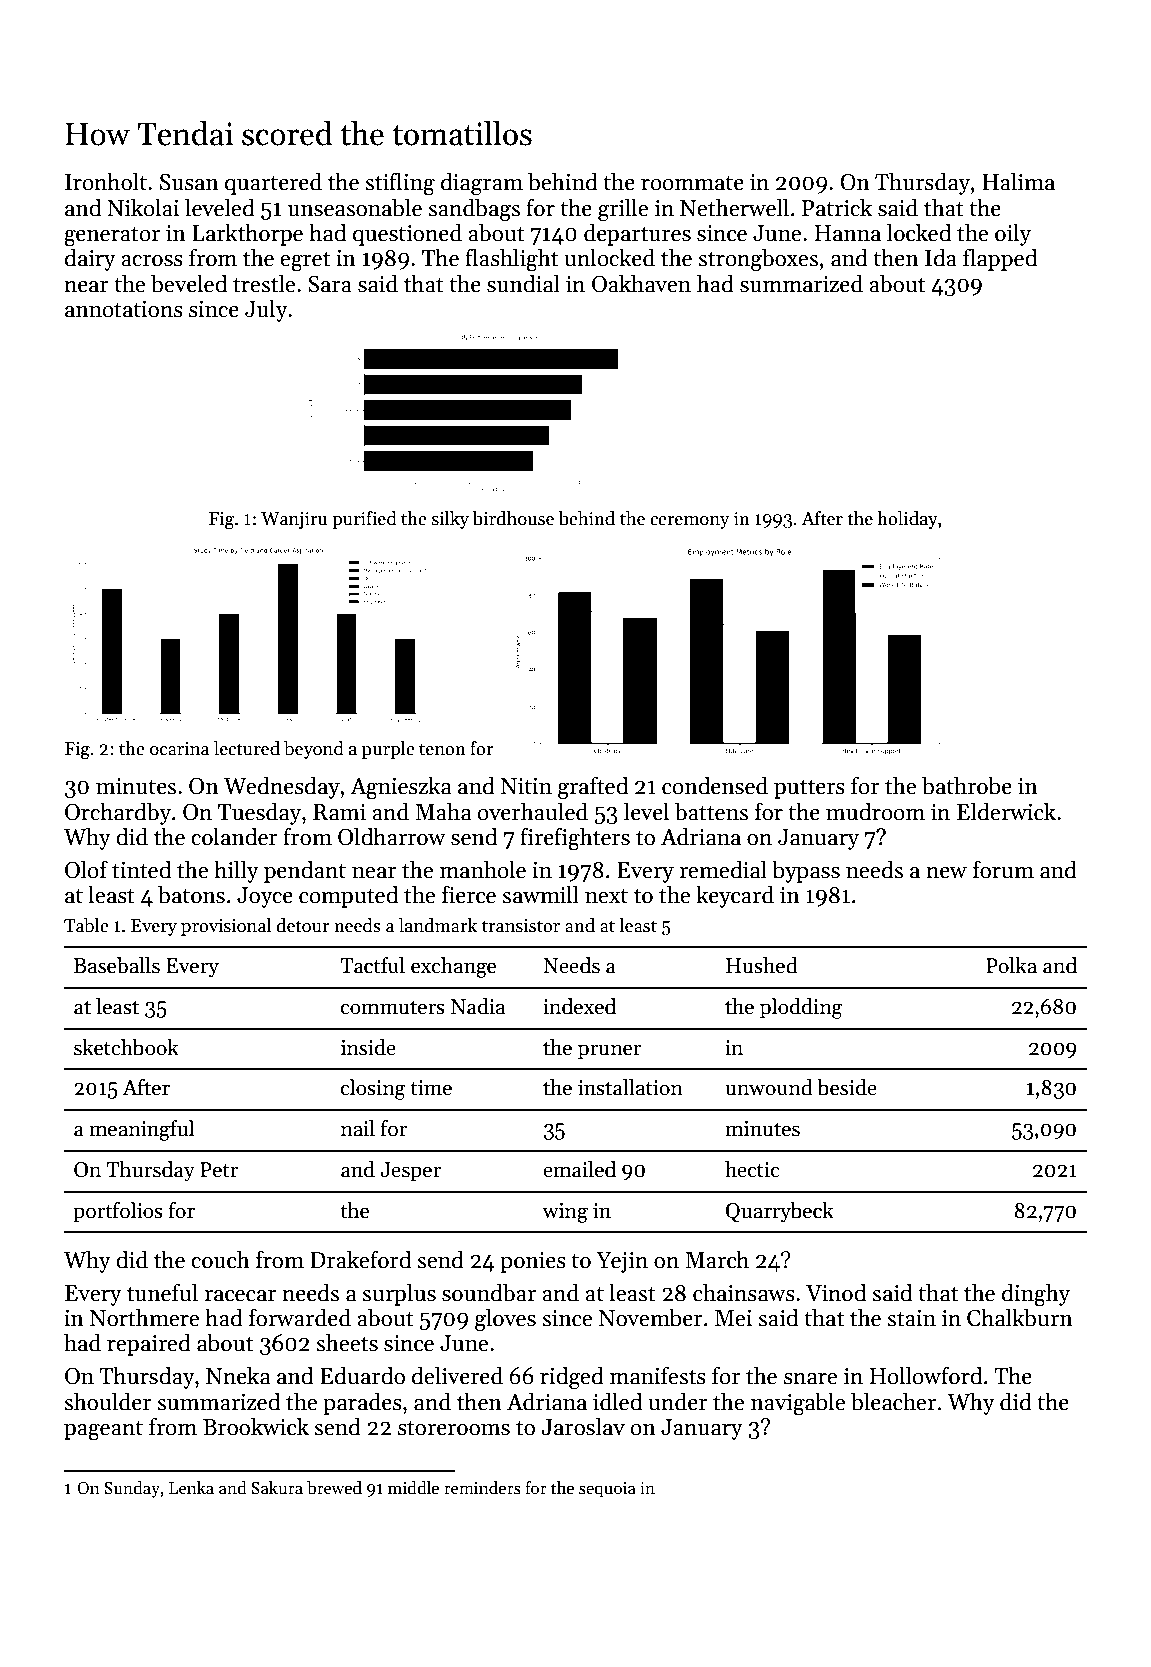  I want to click on mudroom, so click(875, 811).
